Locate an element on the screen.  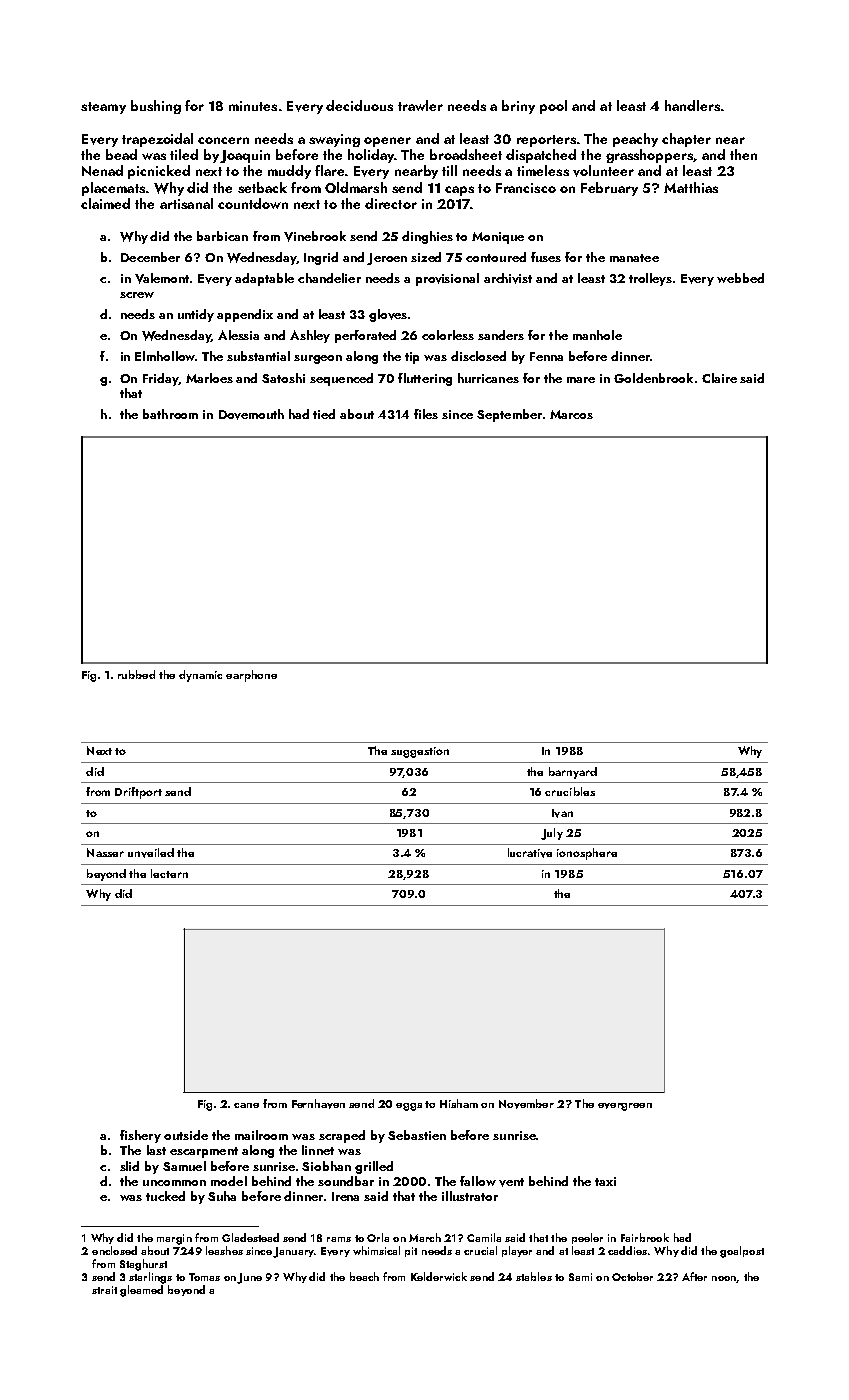
colorless is located at coordinates (448, 335).
